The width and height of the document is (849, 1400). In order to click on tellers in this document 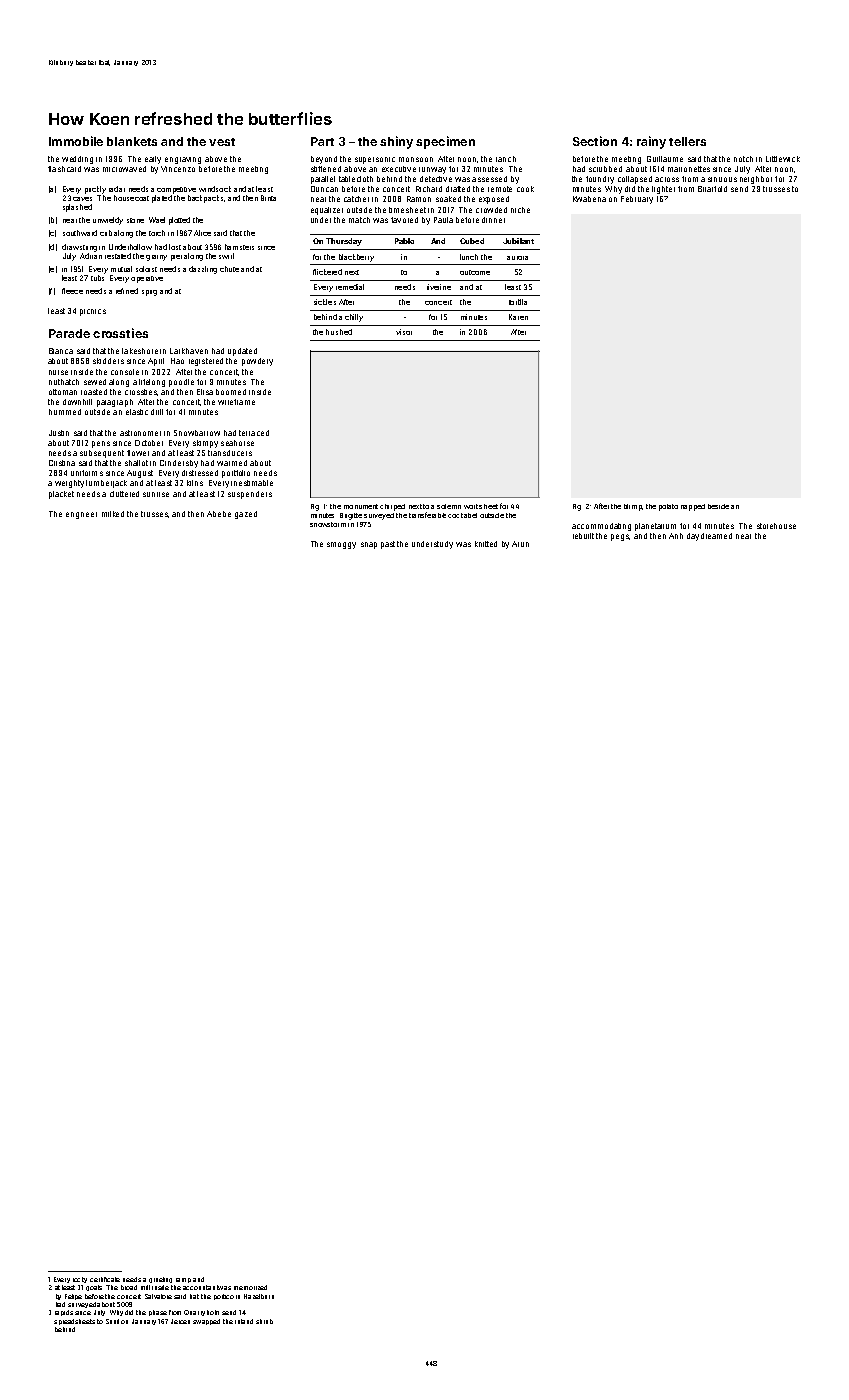, I will do `click(687, 141)`.
